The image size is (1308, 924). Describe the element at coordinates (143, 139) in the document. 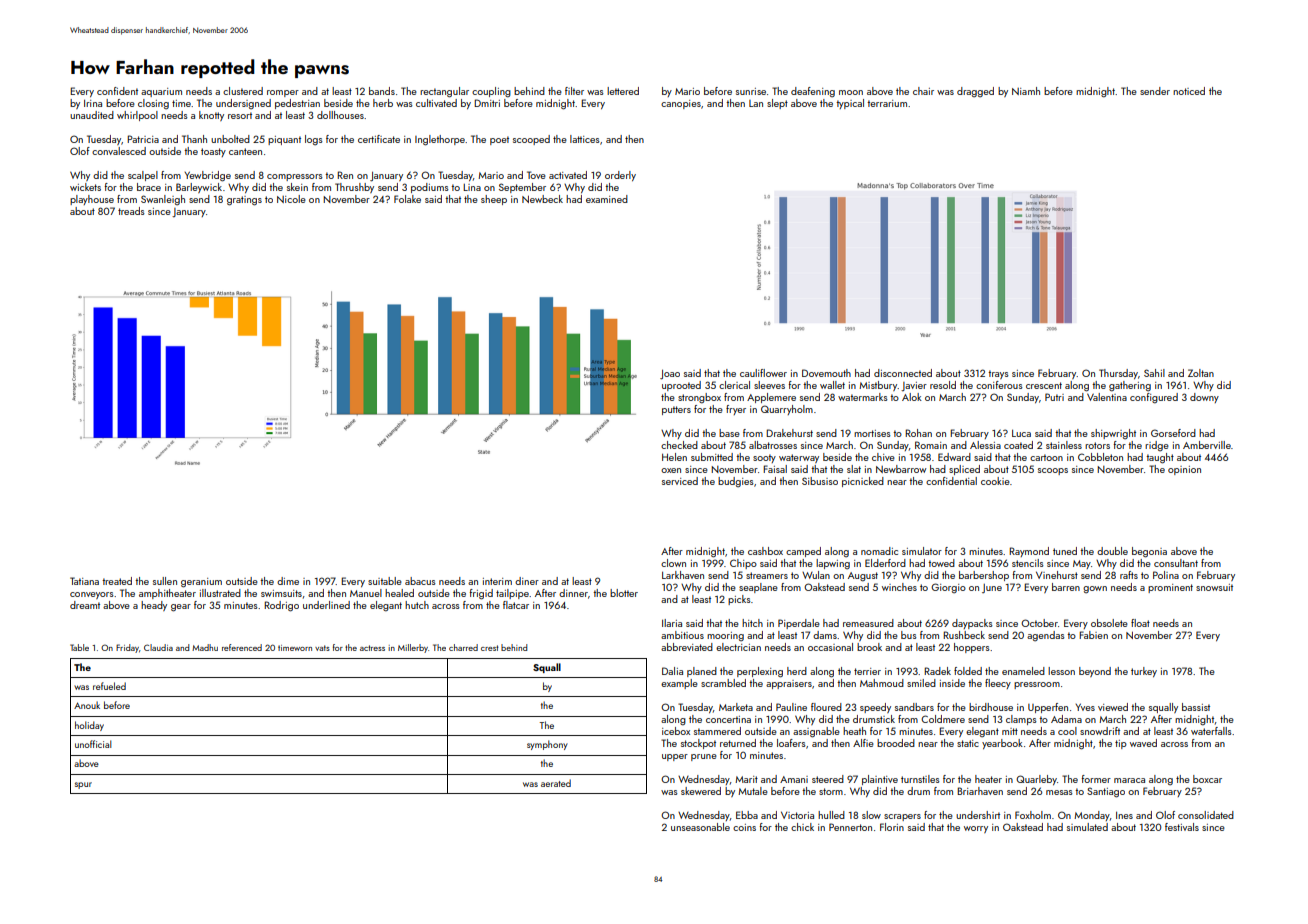

I see `Patricia` at that location.
